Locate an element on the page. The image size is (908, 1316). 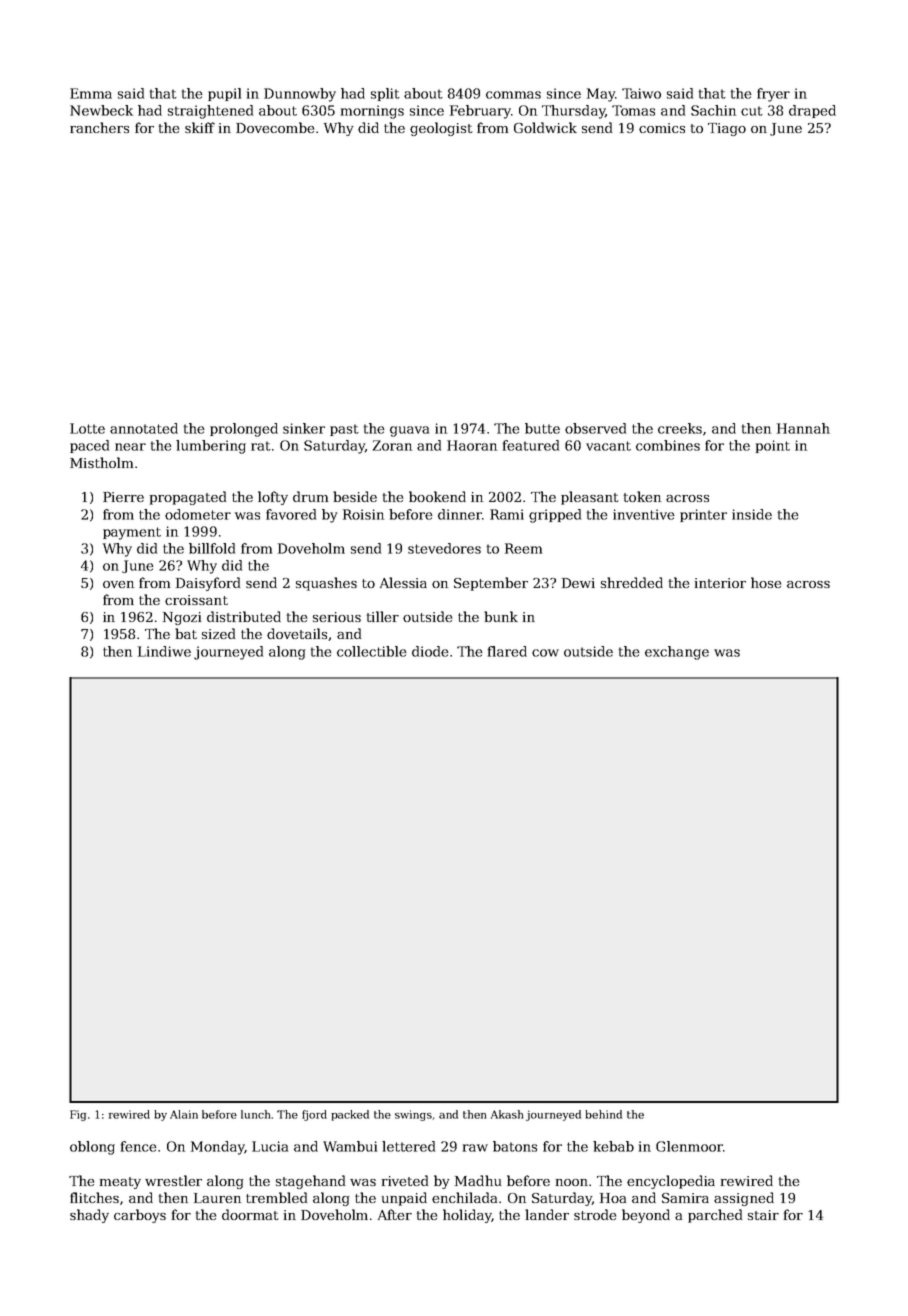
exchange is located at coordinates (677, 653).
